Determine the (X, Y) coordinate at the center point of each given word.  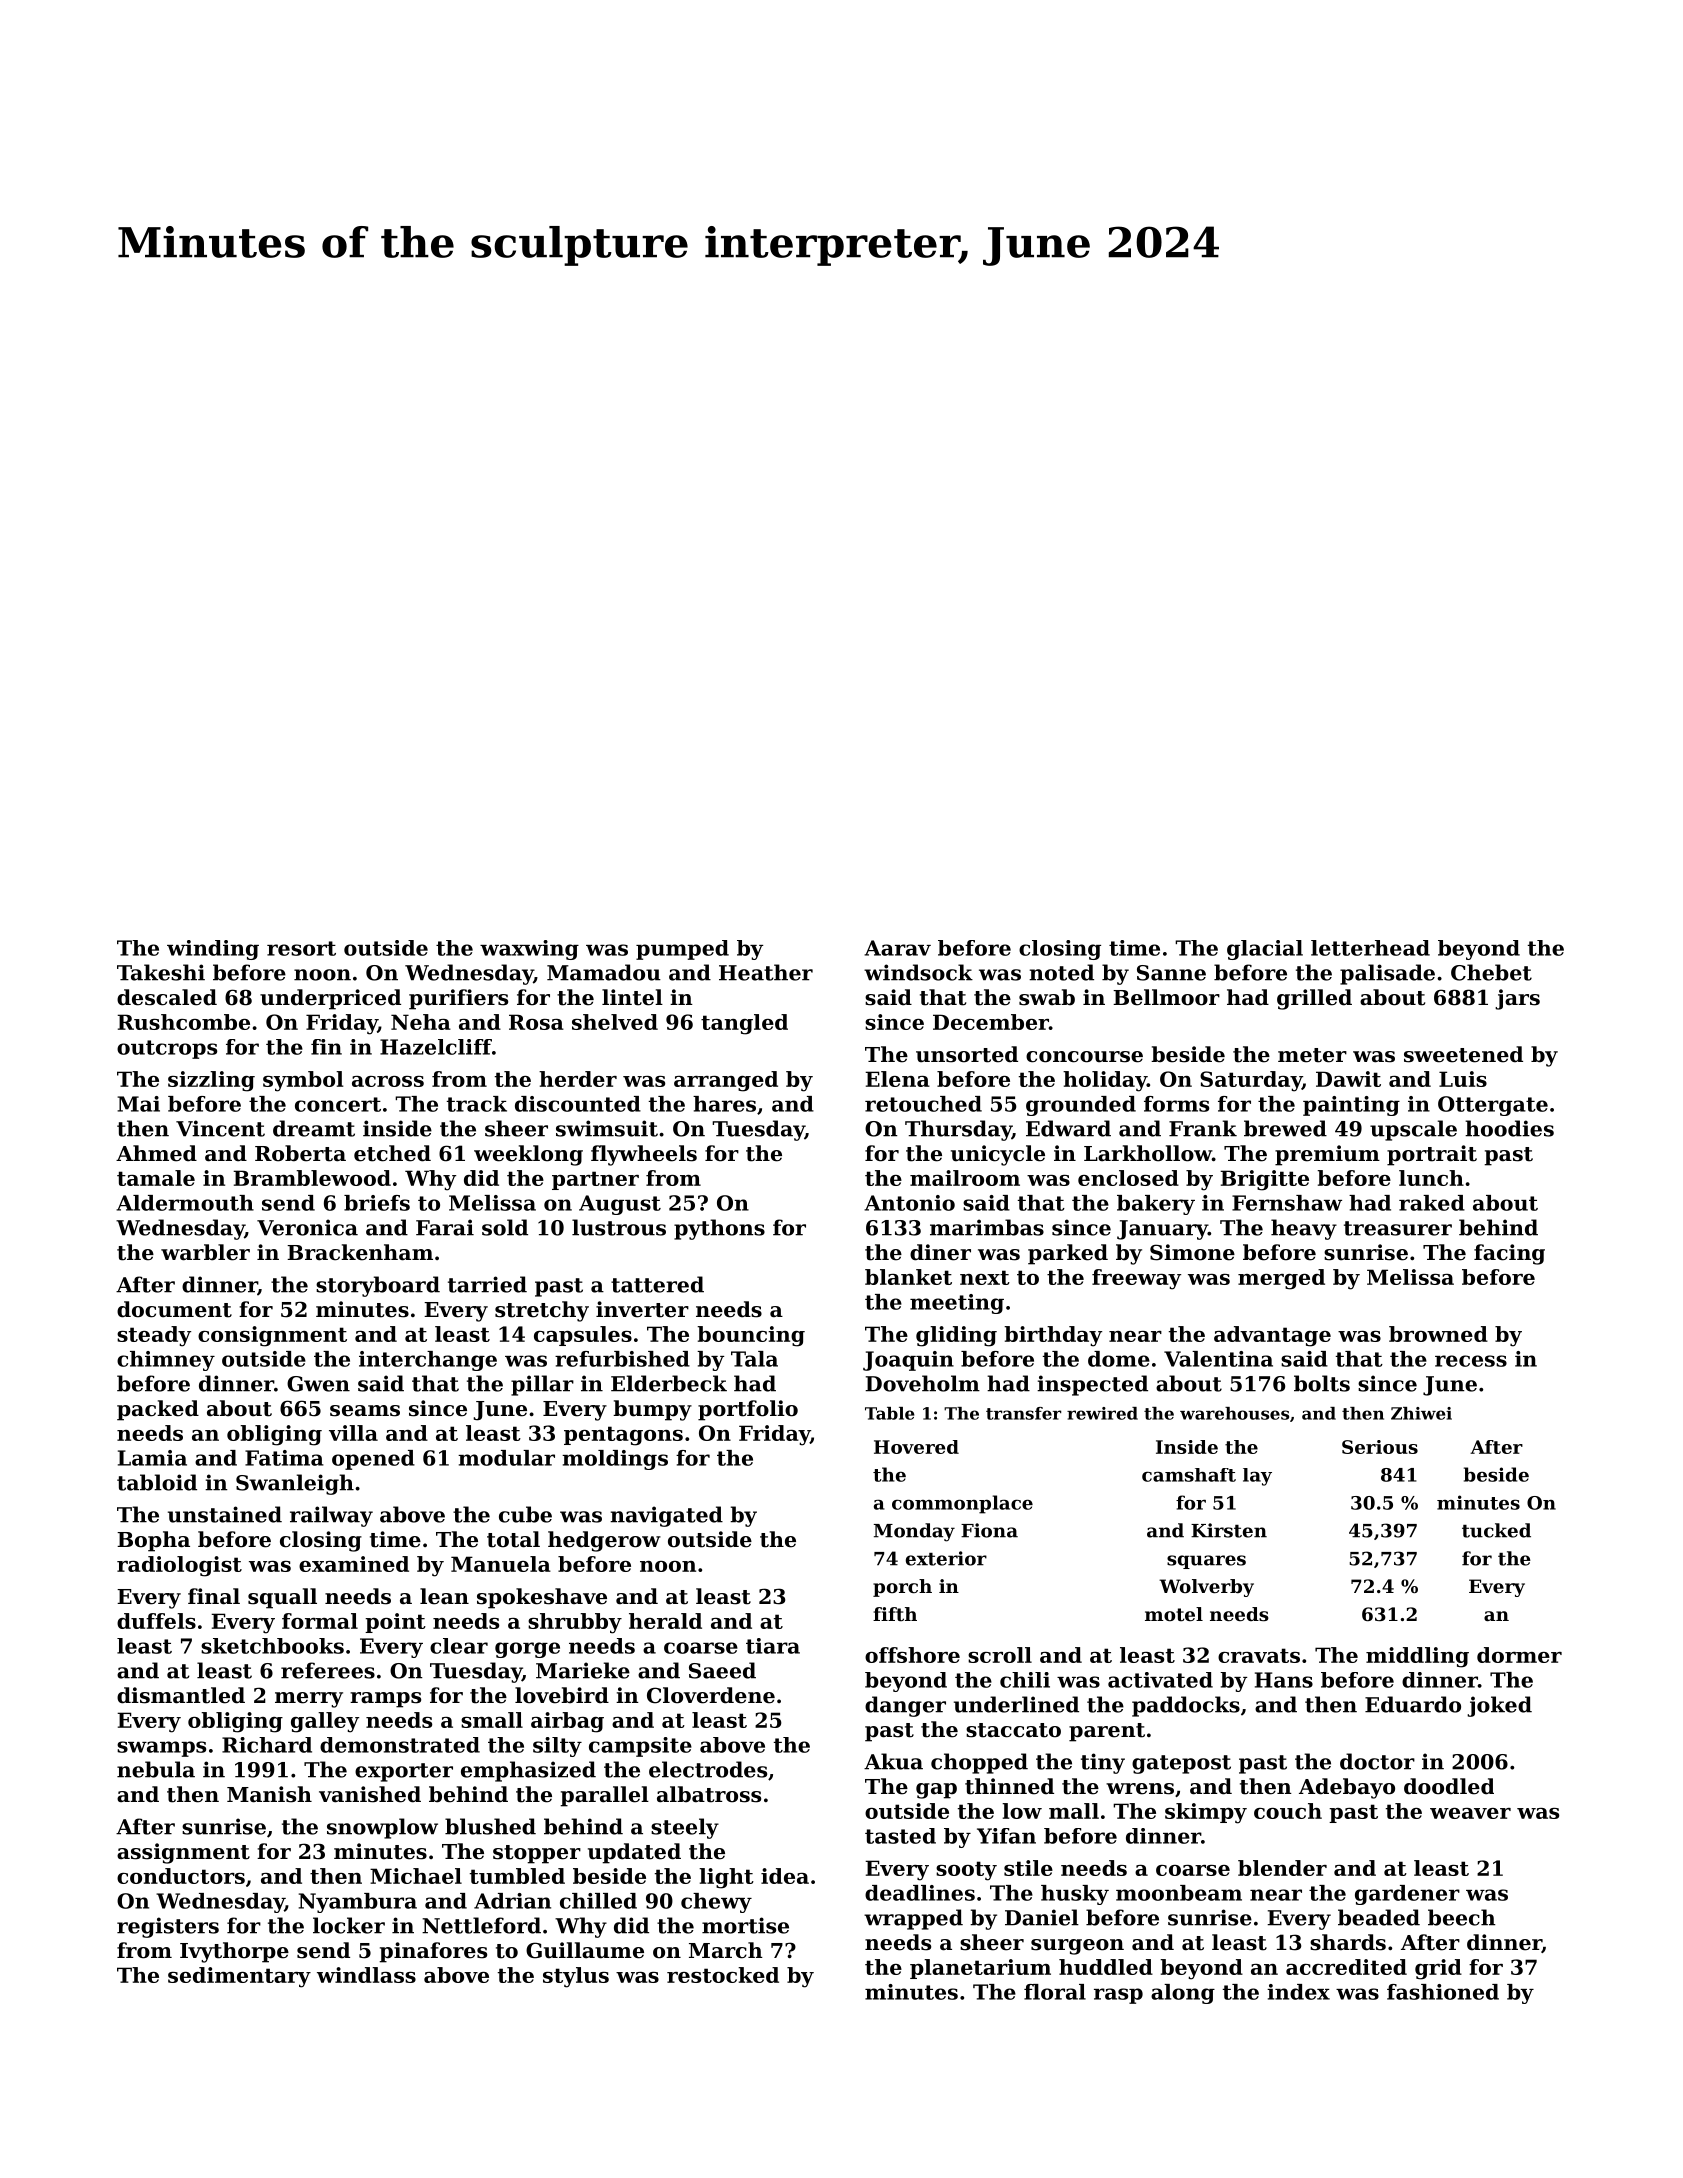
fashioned (1443, 1992)
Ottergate (1493, 1106)
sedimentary (239, 1977)
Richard (267, 1745)
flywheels (644, 1155)
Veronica (307, 1227)
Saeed (722, 1670)
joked (1499, 1706)
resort (301, 948)
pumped (682, 950)
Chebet (1491, 972)
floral (1055, 1992)
